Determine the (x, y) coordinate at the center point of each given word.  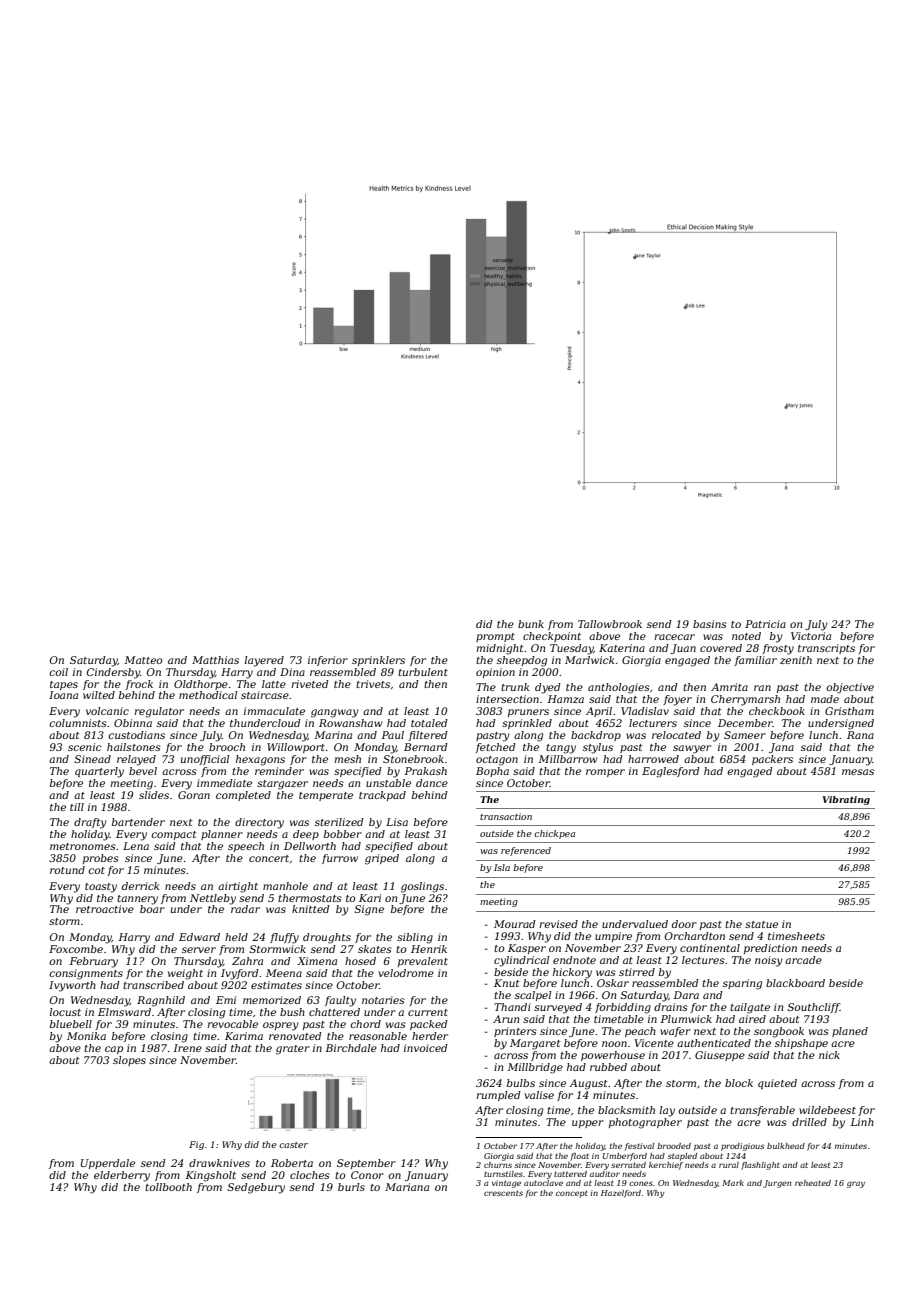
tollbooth (168, 1187)
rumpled (498, 1096)
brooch (227, 747)
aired (752, 1019)
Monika (86, 1036)
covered (721, 648)
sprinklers (378, 661)
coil (58, 672)
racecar (674, 637)
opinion (495, 673)
